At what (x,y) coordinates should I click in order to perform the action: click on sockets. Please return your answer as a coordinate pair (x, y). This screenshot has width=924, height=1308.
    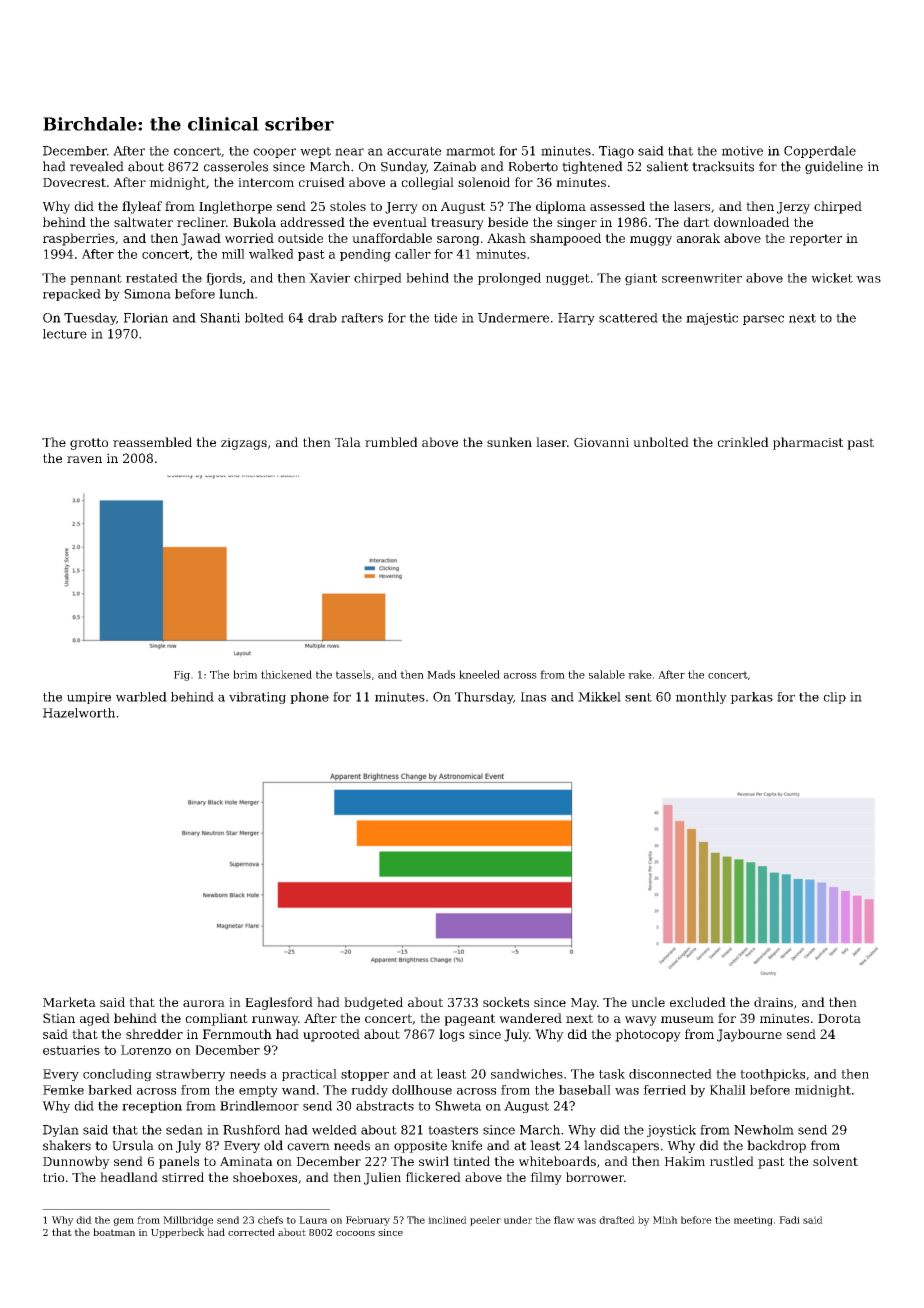
    Looking at the image, I should click on (506, 1002).
